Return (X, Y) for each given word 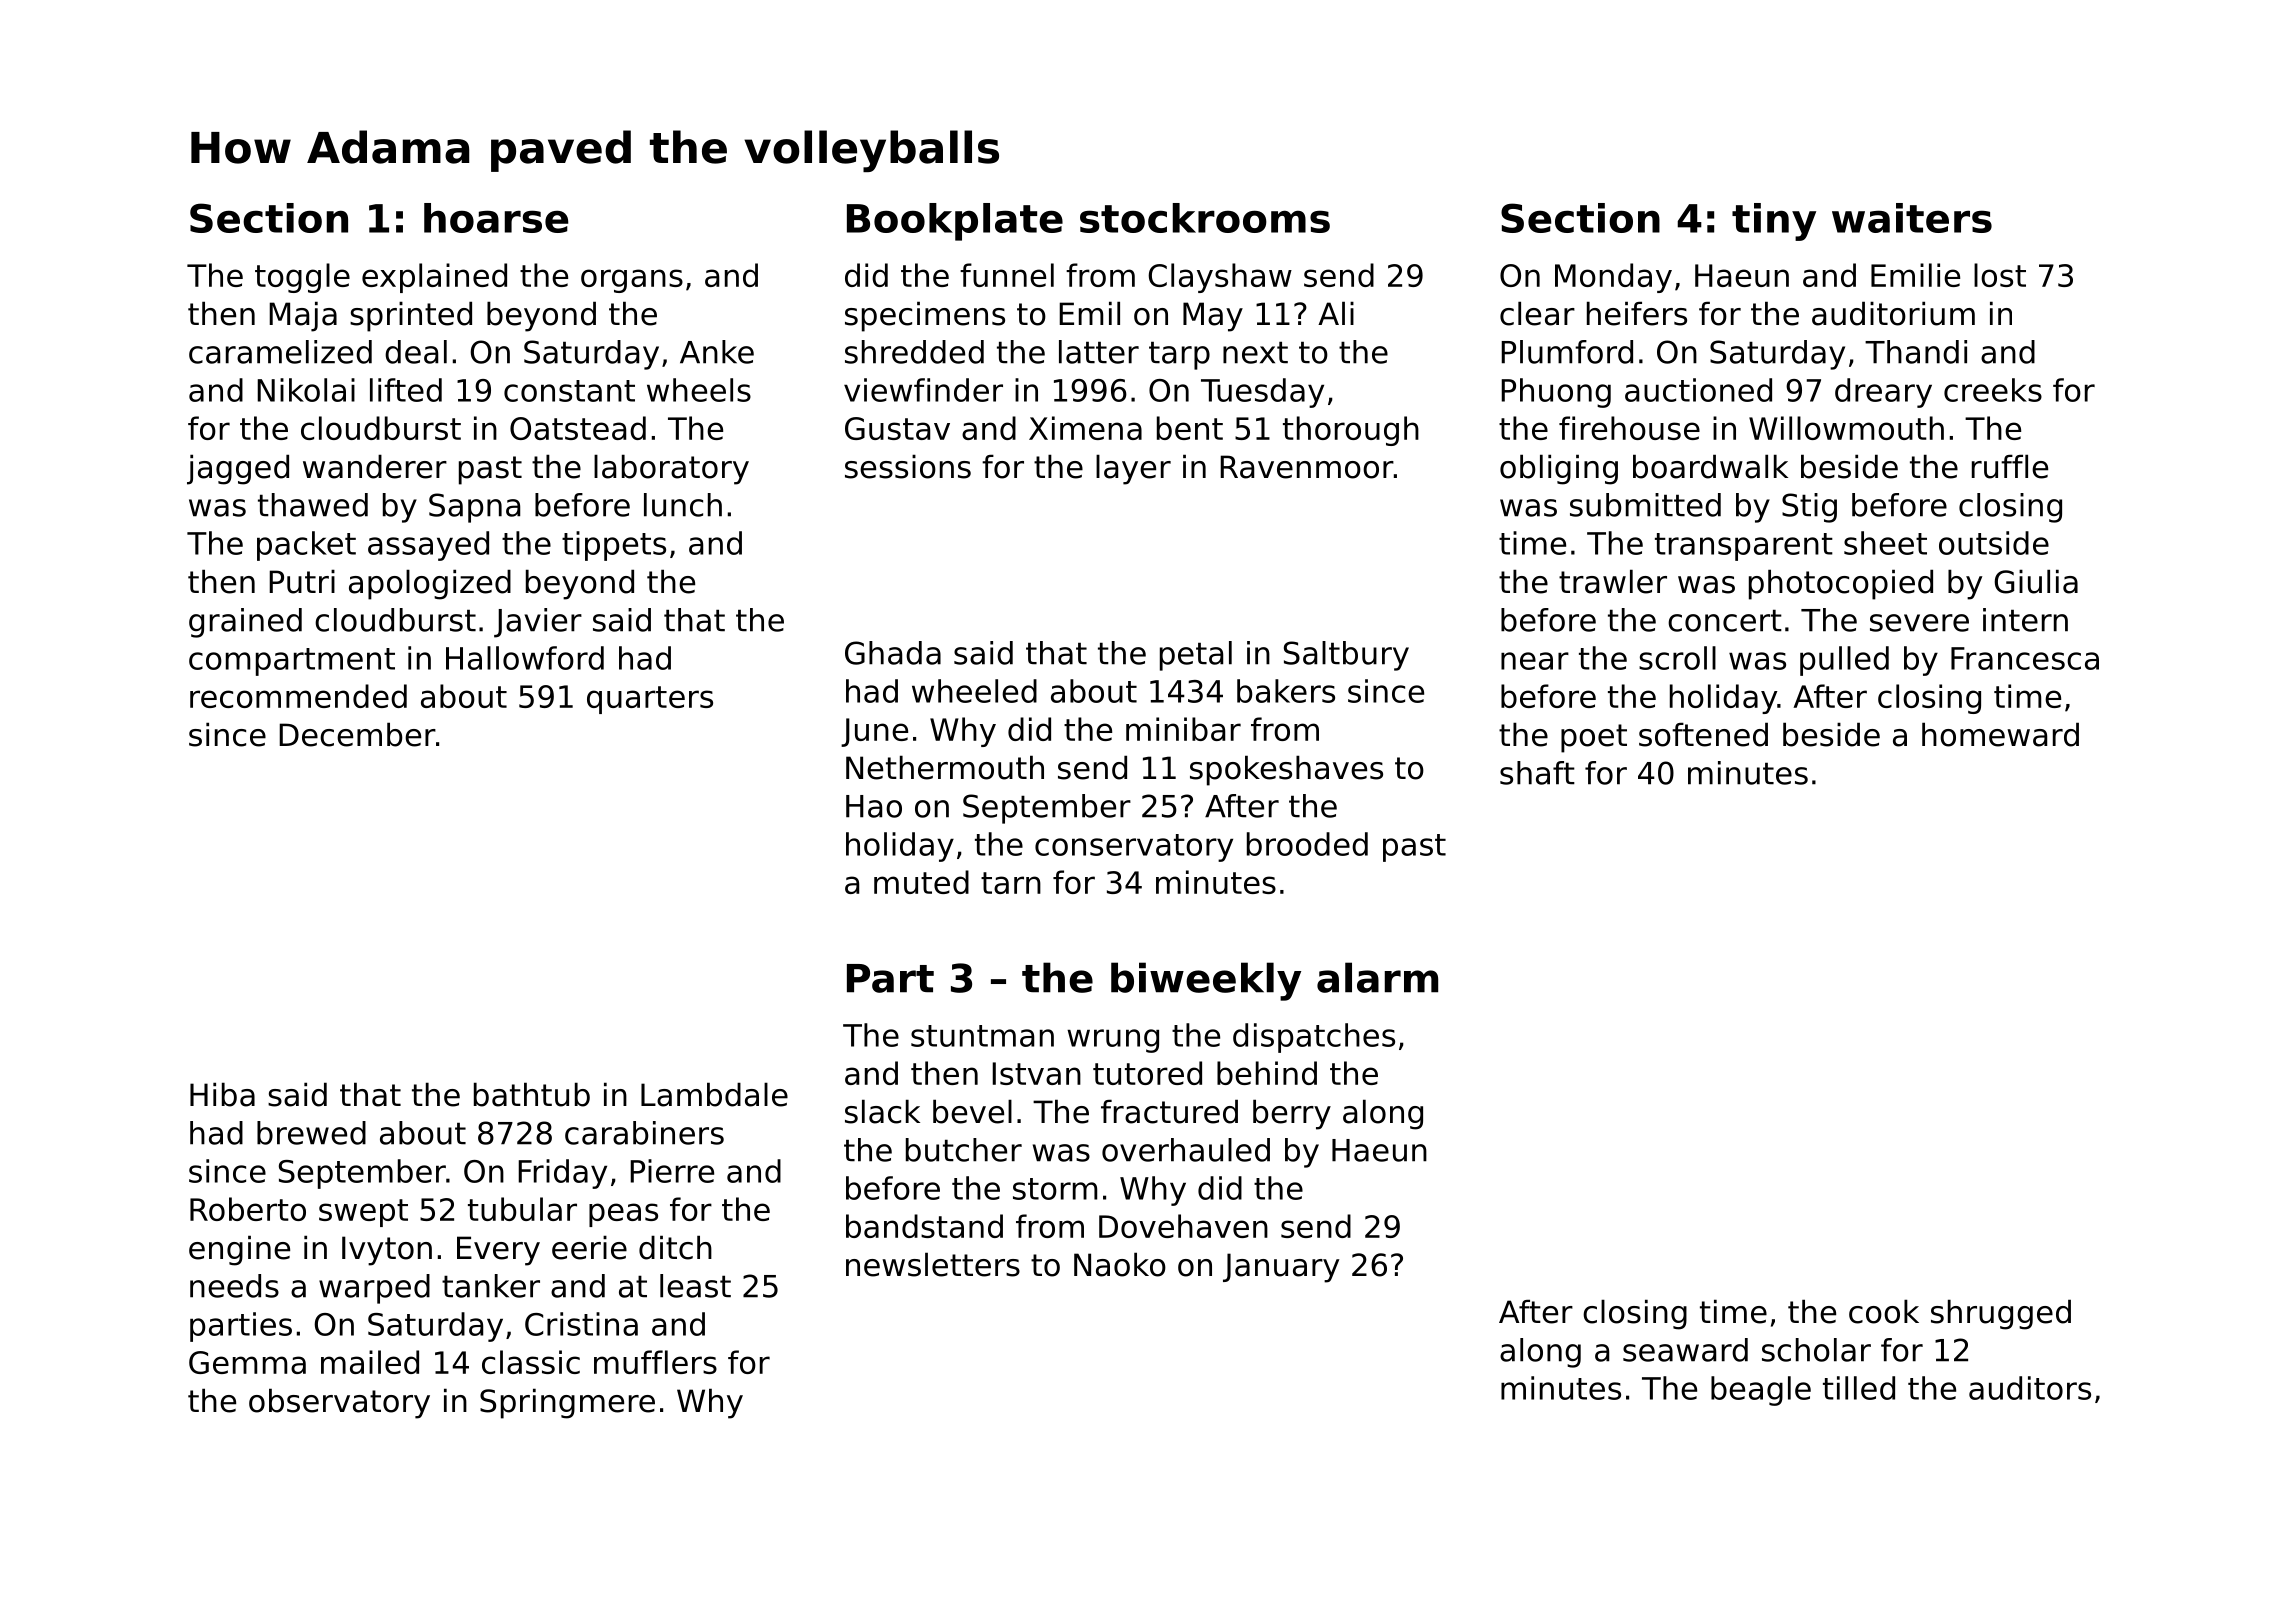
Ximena (1085, 428)
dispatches (1314, 1038)
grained (245, 623)
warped (374, 1289)
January (1281, 1268)
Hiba (222, 1094)
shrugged (2001, 1314)
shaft (1537, 773)
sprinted (411, 316)
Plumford (1567, 352)
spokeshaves (1286, 770)
